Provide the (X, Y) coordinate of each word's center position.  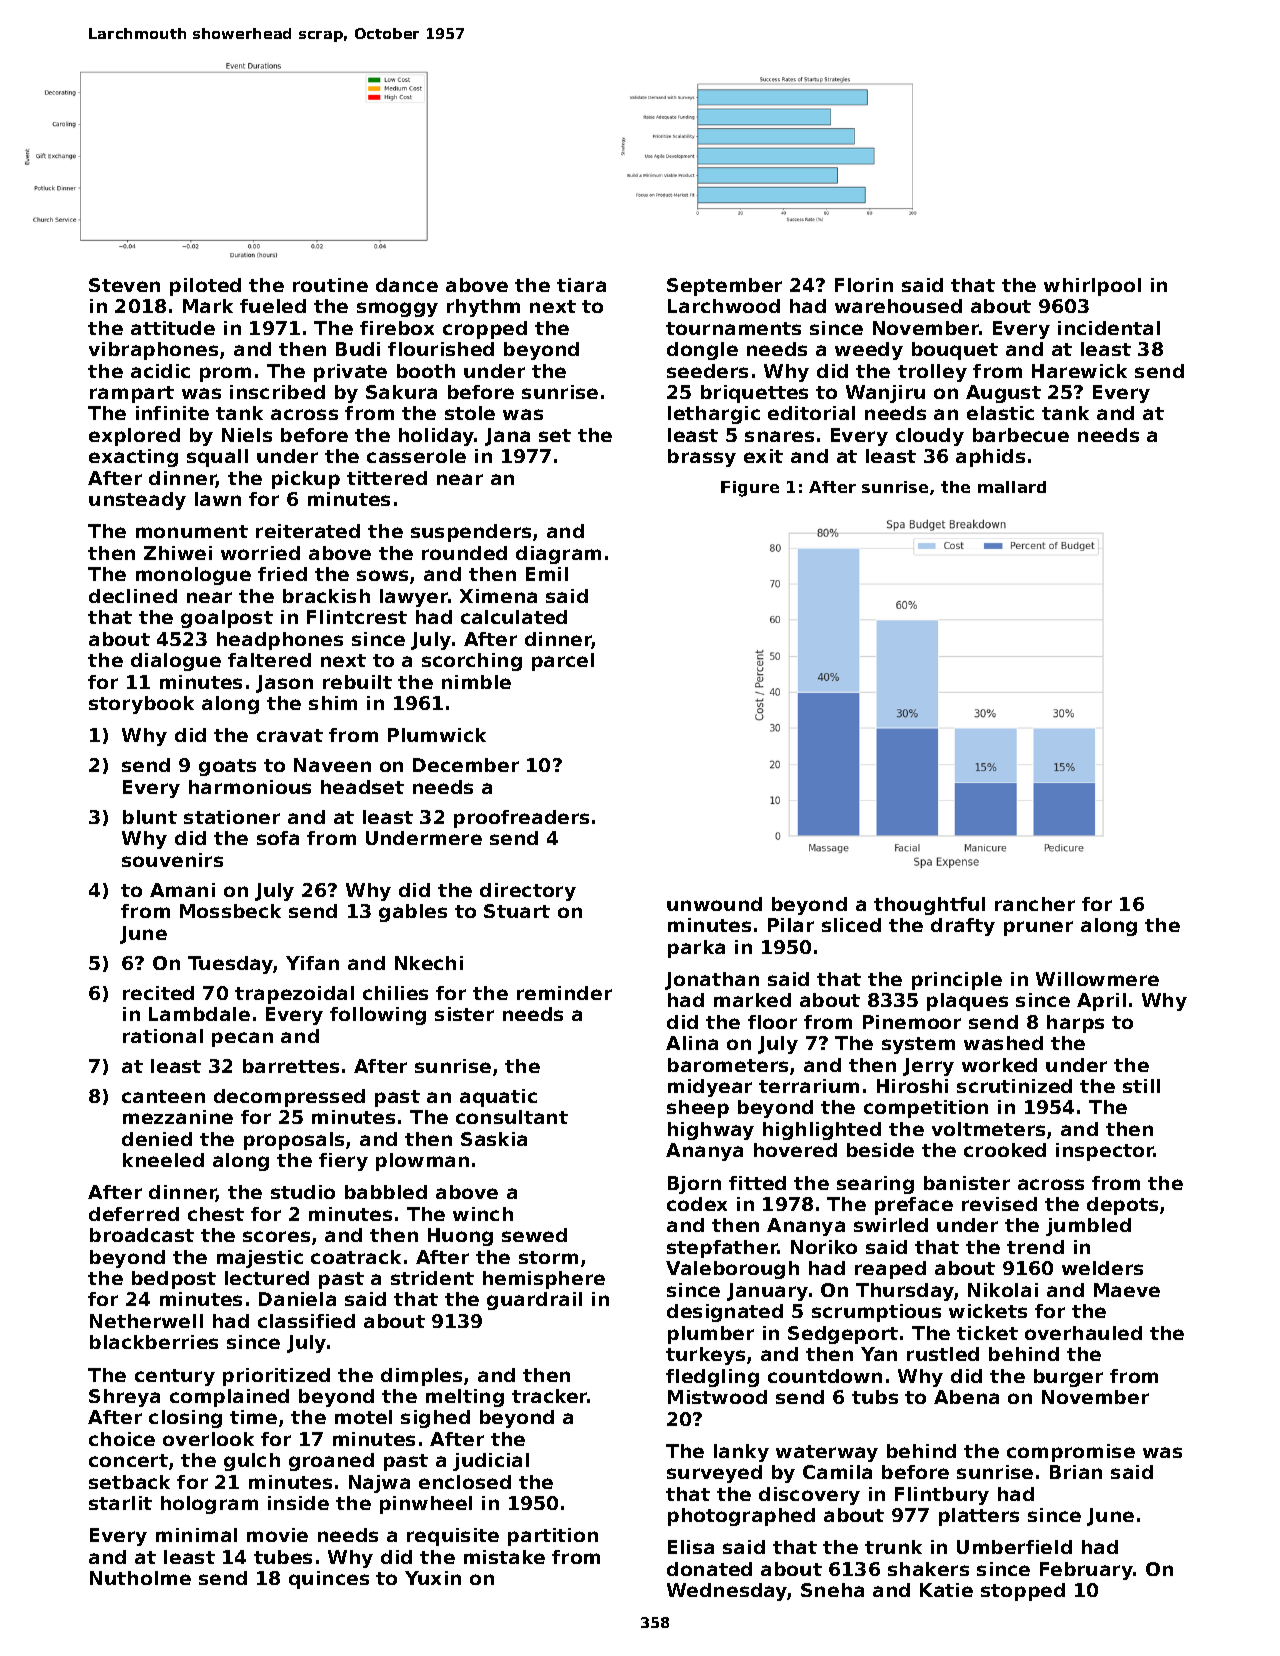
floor (772, 1022)
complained (229, 1398)
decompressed (289, 1098)
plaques (967, 1002)
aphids (990, 458)
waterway (827, 1453)
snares (779, 436)
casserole (416, 456)
